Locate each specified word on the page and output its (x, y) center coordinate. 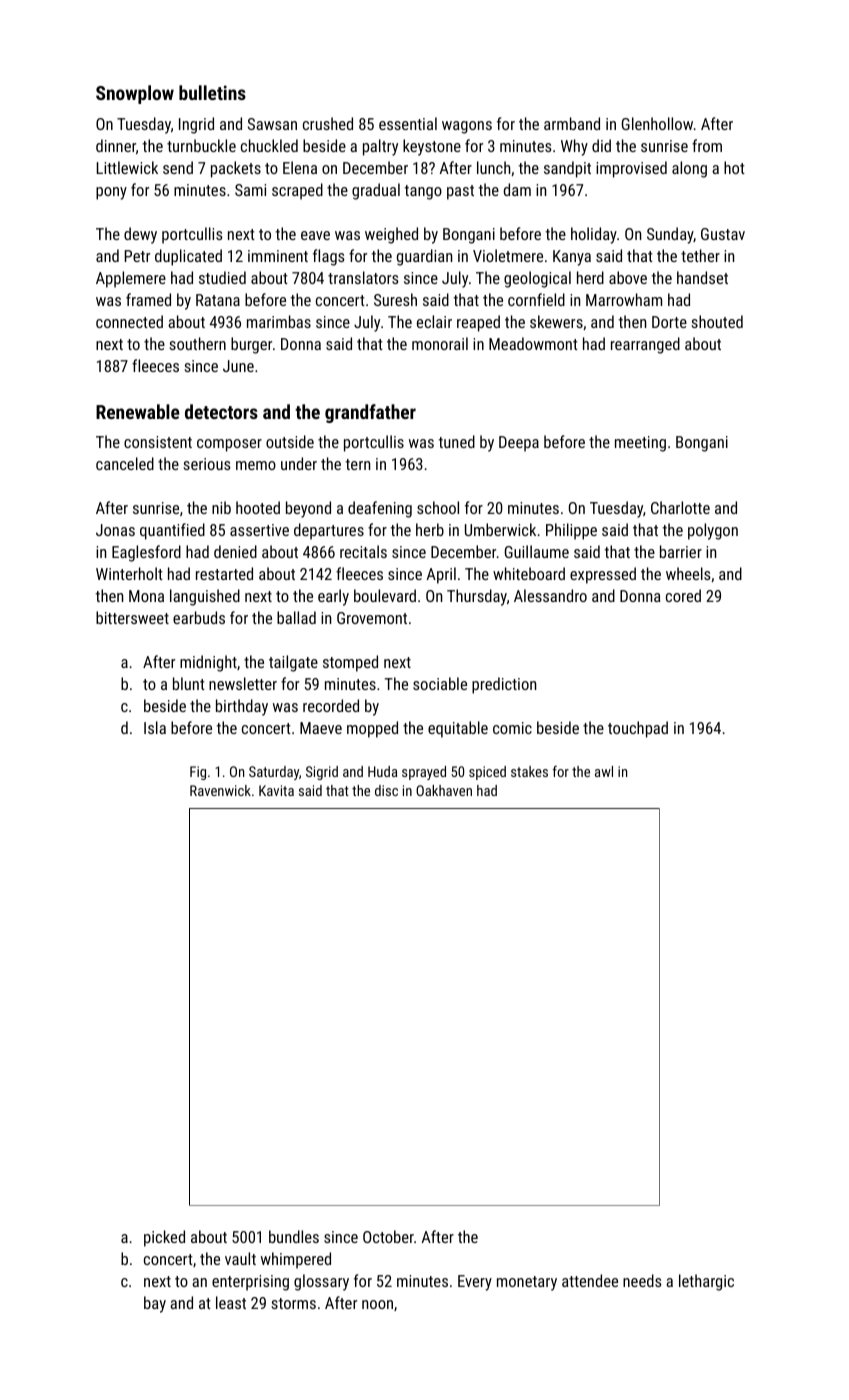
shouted (717, 321)
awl (604, 771)
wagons (467, 127)
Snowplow (135, 94)
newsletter (243, 683)
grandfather (370, 413)
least (231, 1302)
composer (229, 445)
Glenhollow (657, 123)
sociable (440, 683)
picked (164, 1238)
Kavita (276, 790)
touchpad (638, 729)
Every (475, 1283)
